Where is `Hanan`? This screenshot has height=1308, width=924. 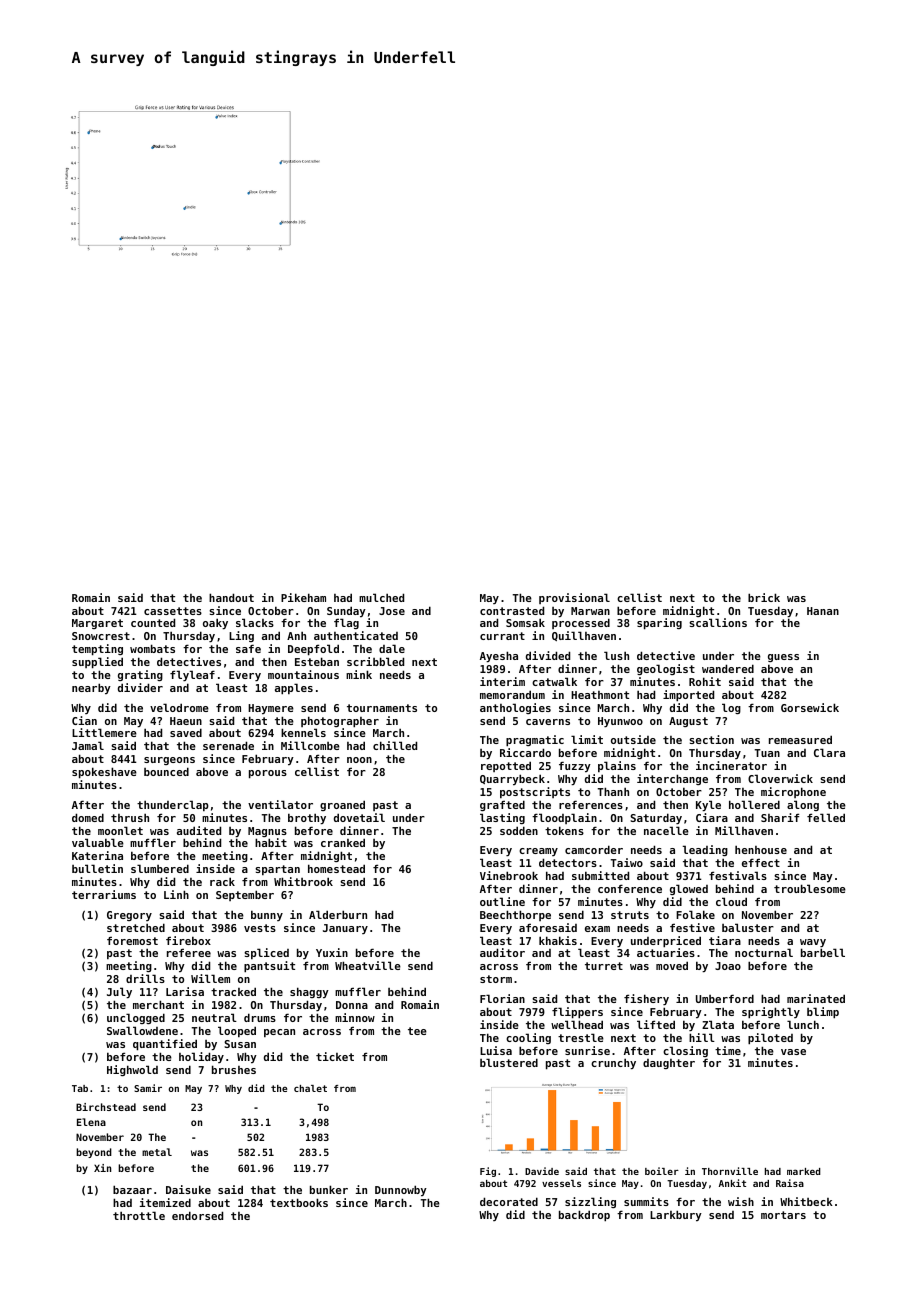 Hanan is located at coordinates (823, 611).
